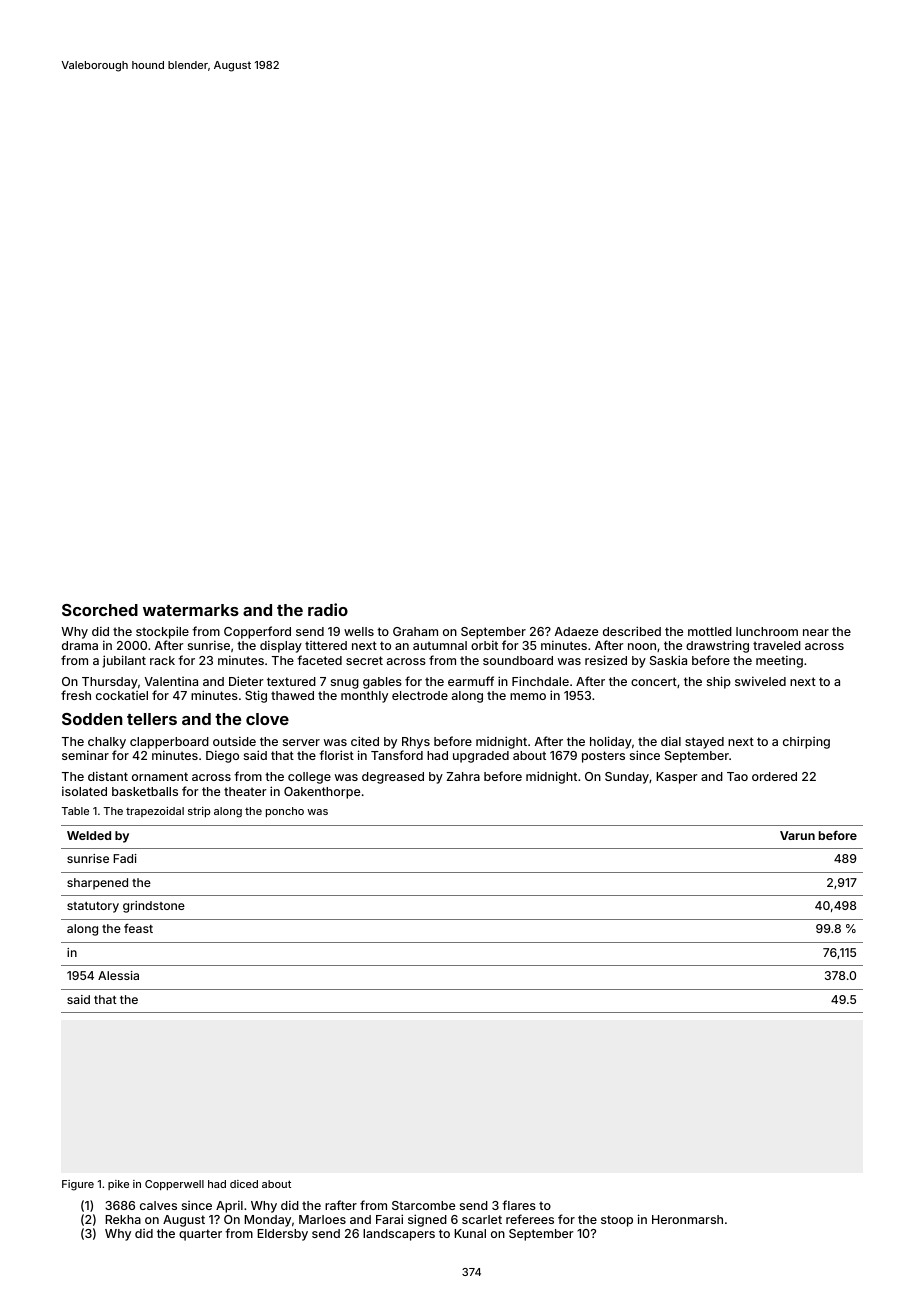 The width and height of the screenshot is (924, 1308). What do you see at coordinates (267, 1221) in the screenshot?
I see `Monday` at bounding box center [267, 1221].
